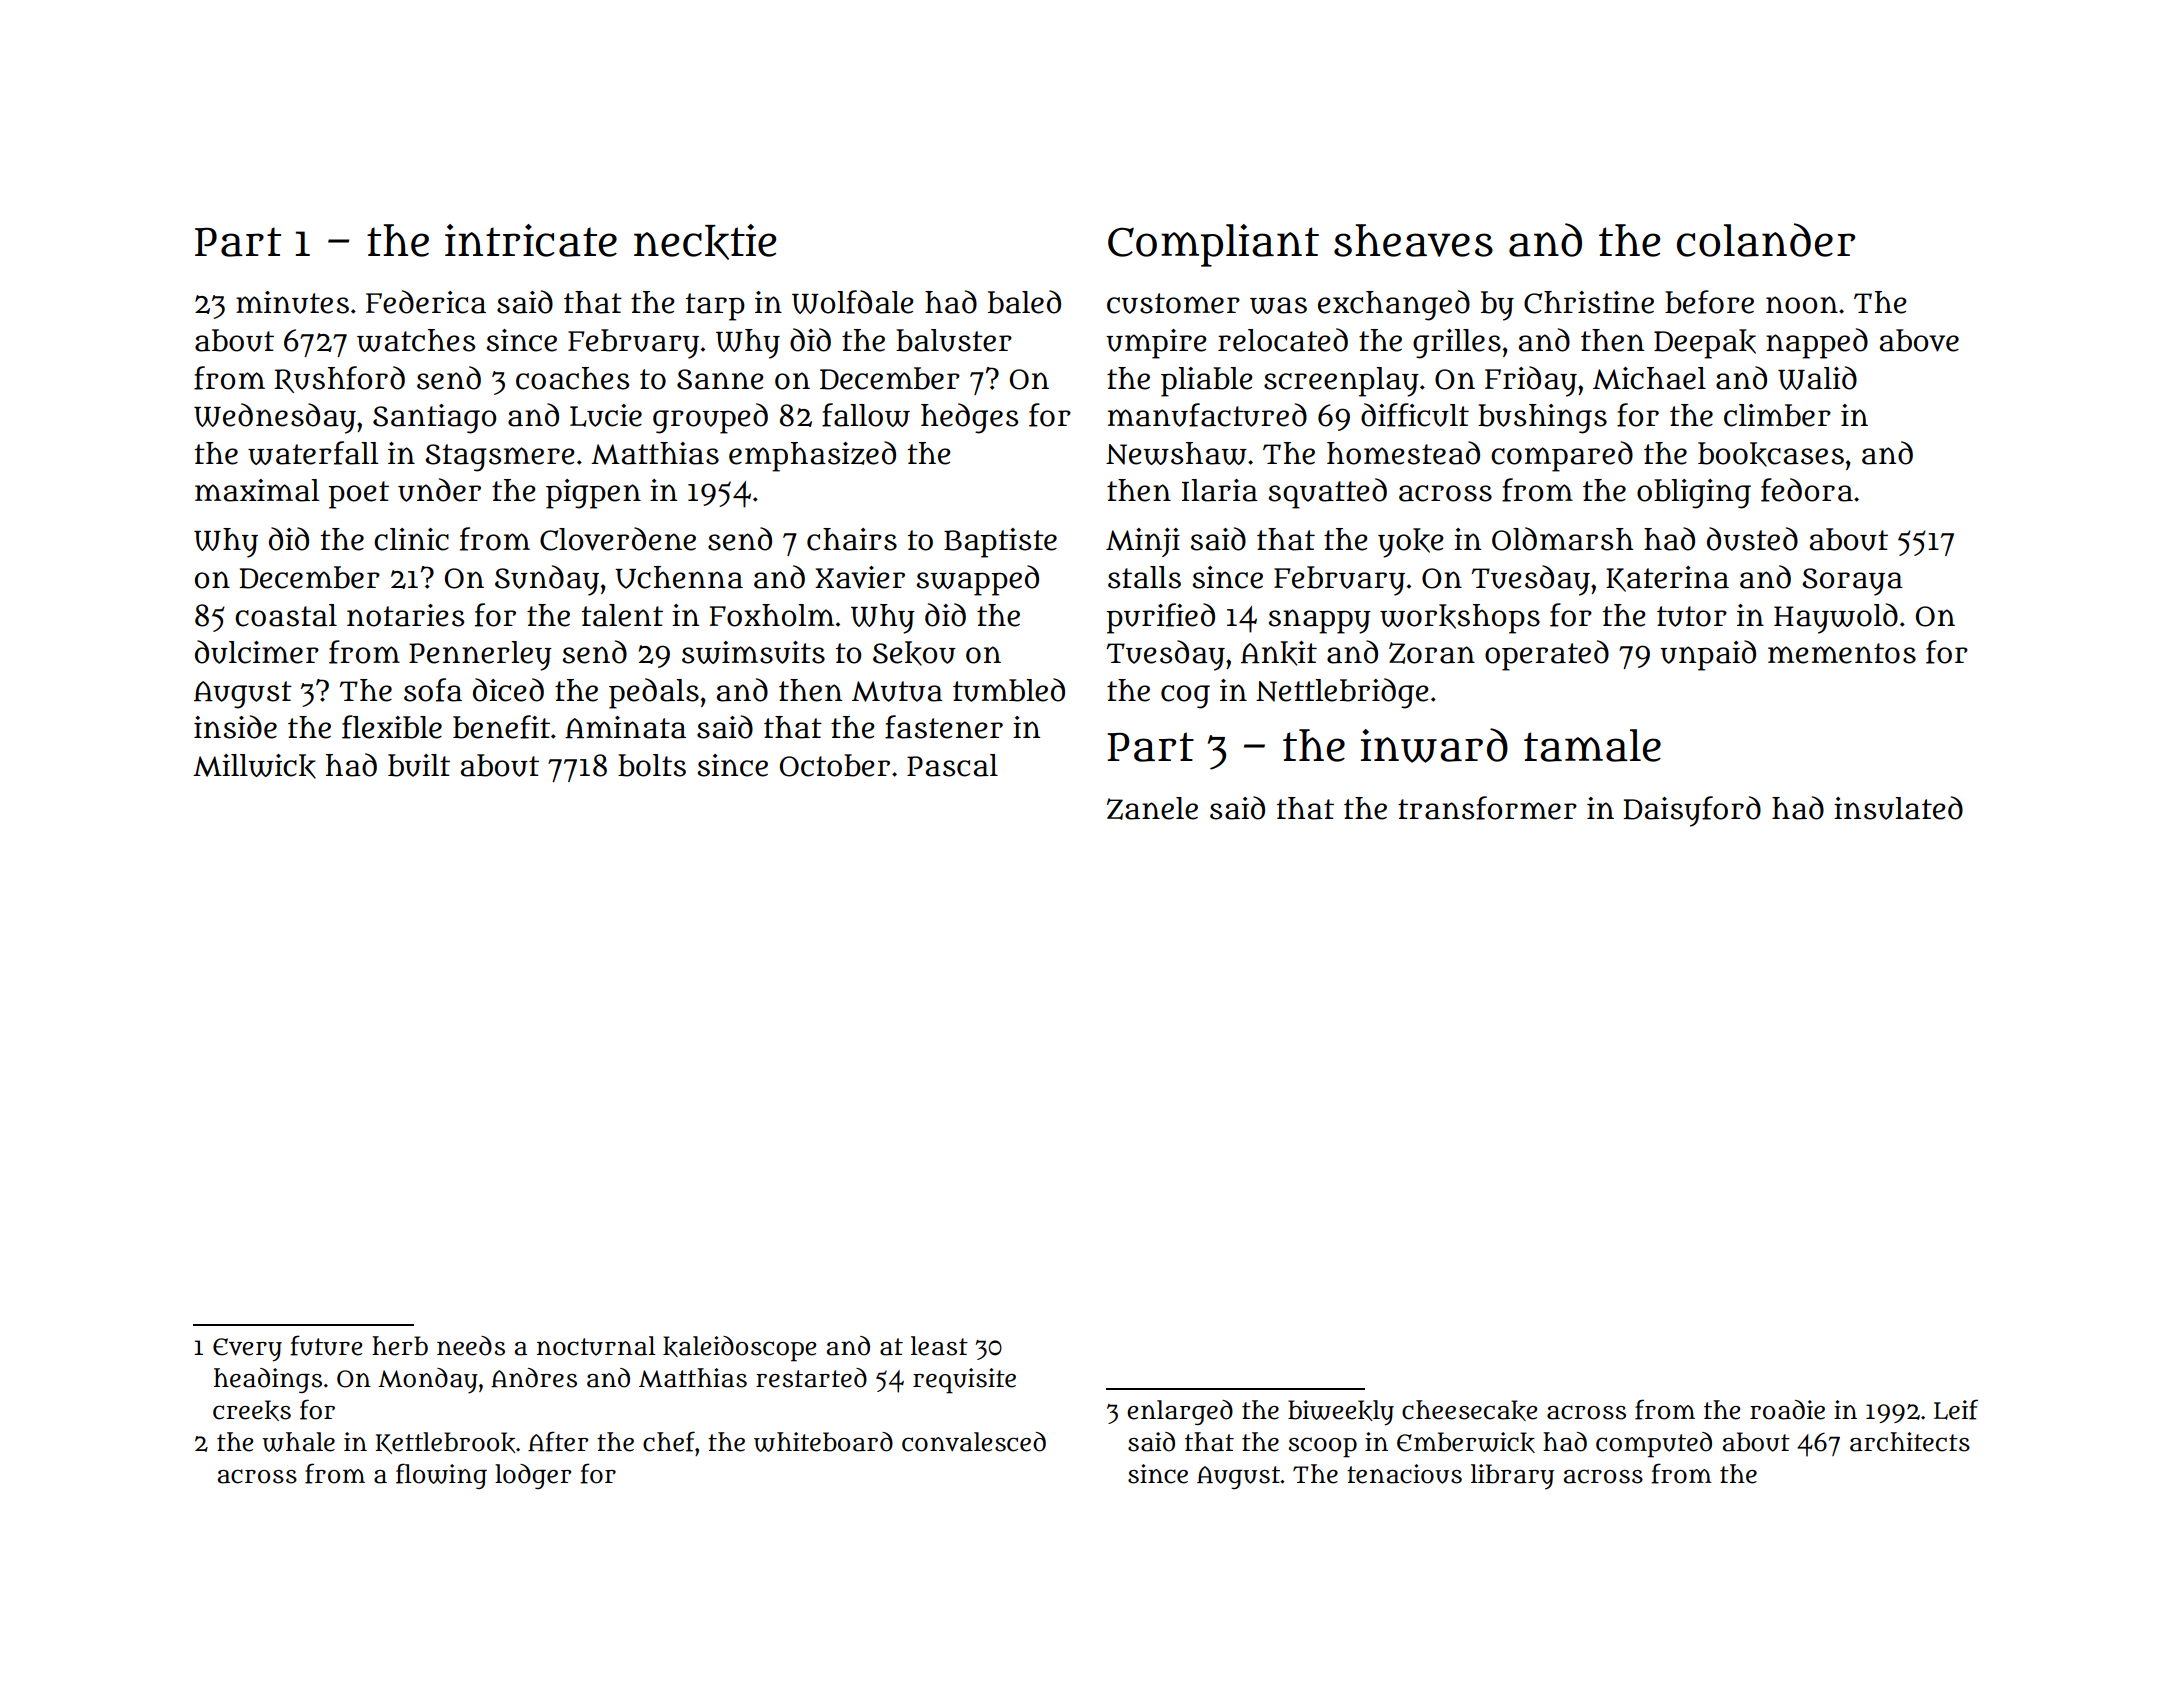 The height and width of the image is (1683, 2178). I want to click on benefit, so click(501, 727).
